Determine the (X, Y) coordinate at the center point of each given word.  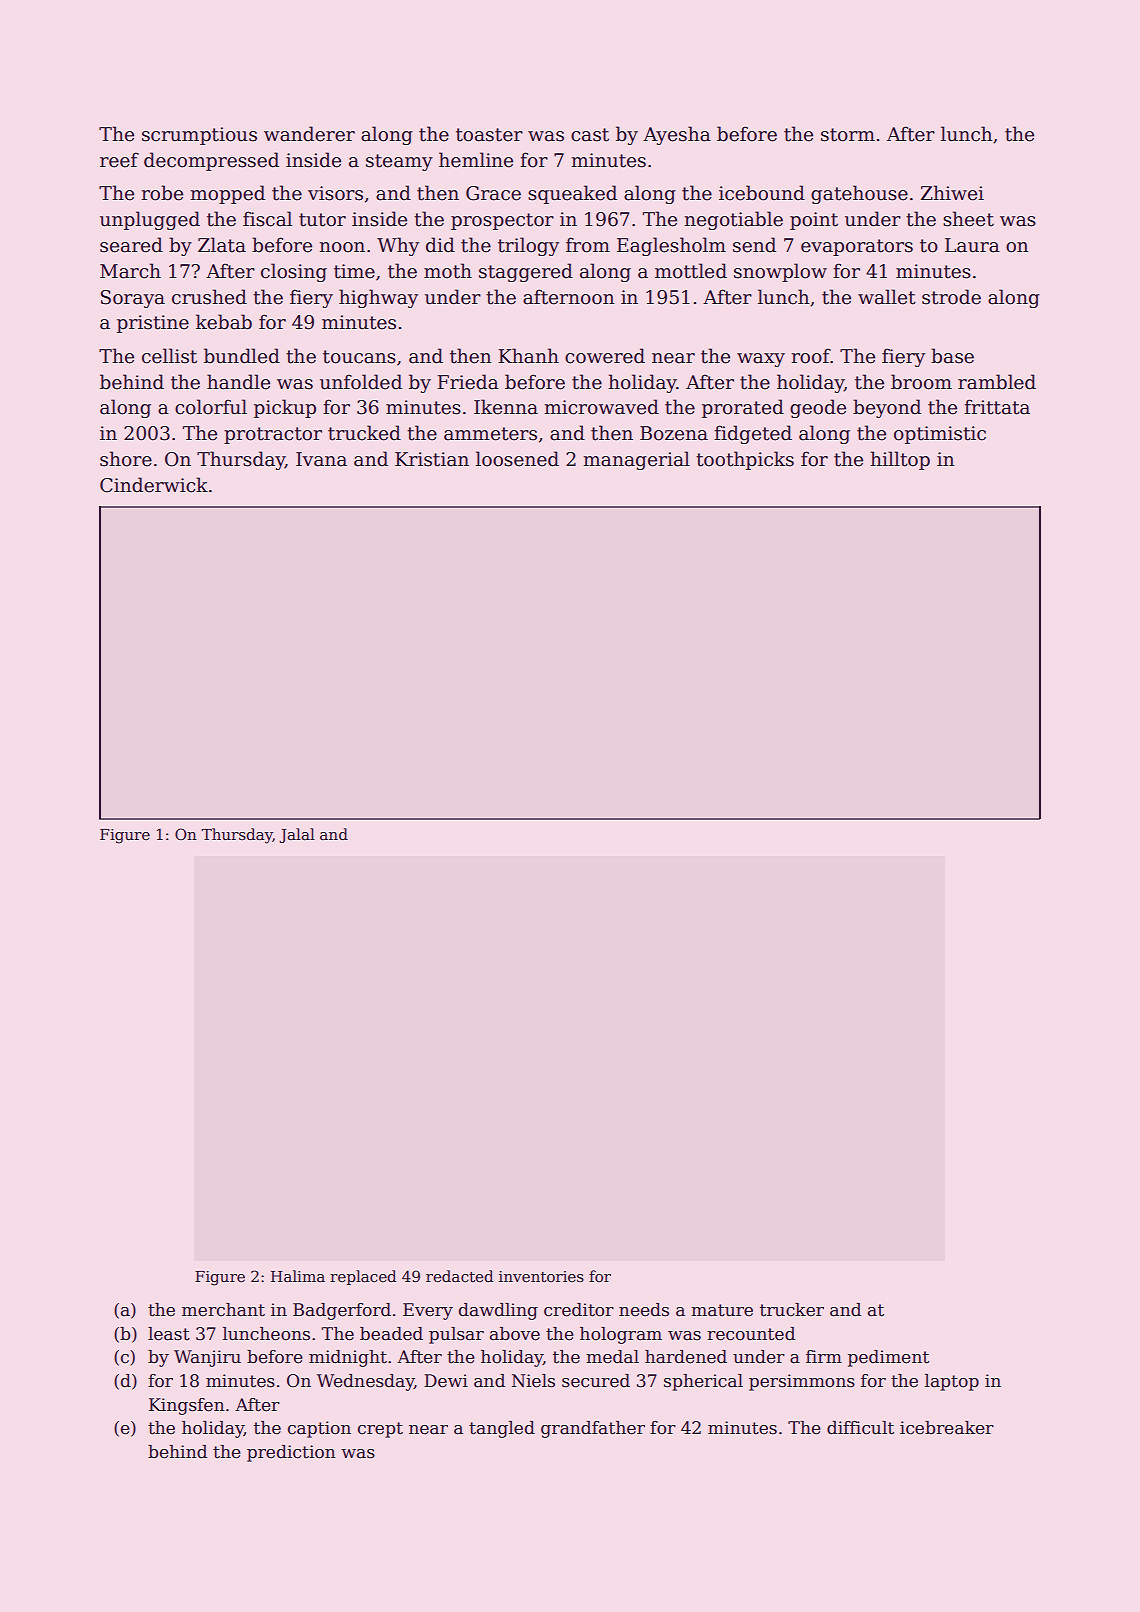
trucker (792, 1310)
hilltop (900, 460)
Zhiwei (952, 193)
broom (921, 382)
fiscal (267, 219)
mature (722, 1310)
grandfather (593, 1429)
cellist (169, 356)
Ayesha (677, 135)
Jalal (297, 835)
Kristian (432, 459)
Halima (298, 1276)
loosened (517, 459)
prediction (291, 1453)
